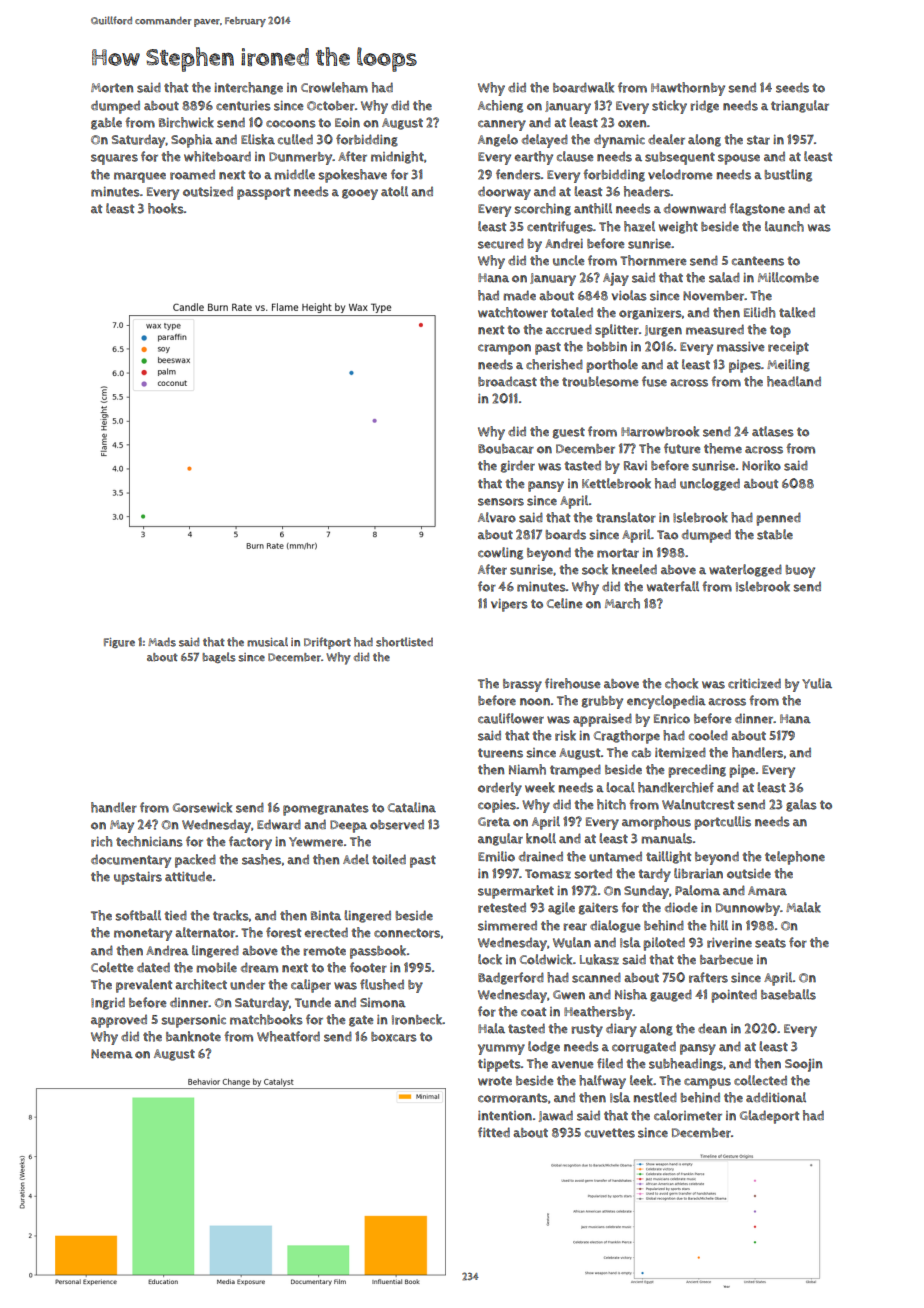 This image has width=924, height=1308. I want to click on Hawthornby, so click(688, 89).
